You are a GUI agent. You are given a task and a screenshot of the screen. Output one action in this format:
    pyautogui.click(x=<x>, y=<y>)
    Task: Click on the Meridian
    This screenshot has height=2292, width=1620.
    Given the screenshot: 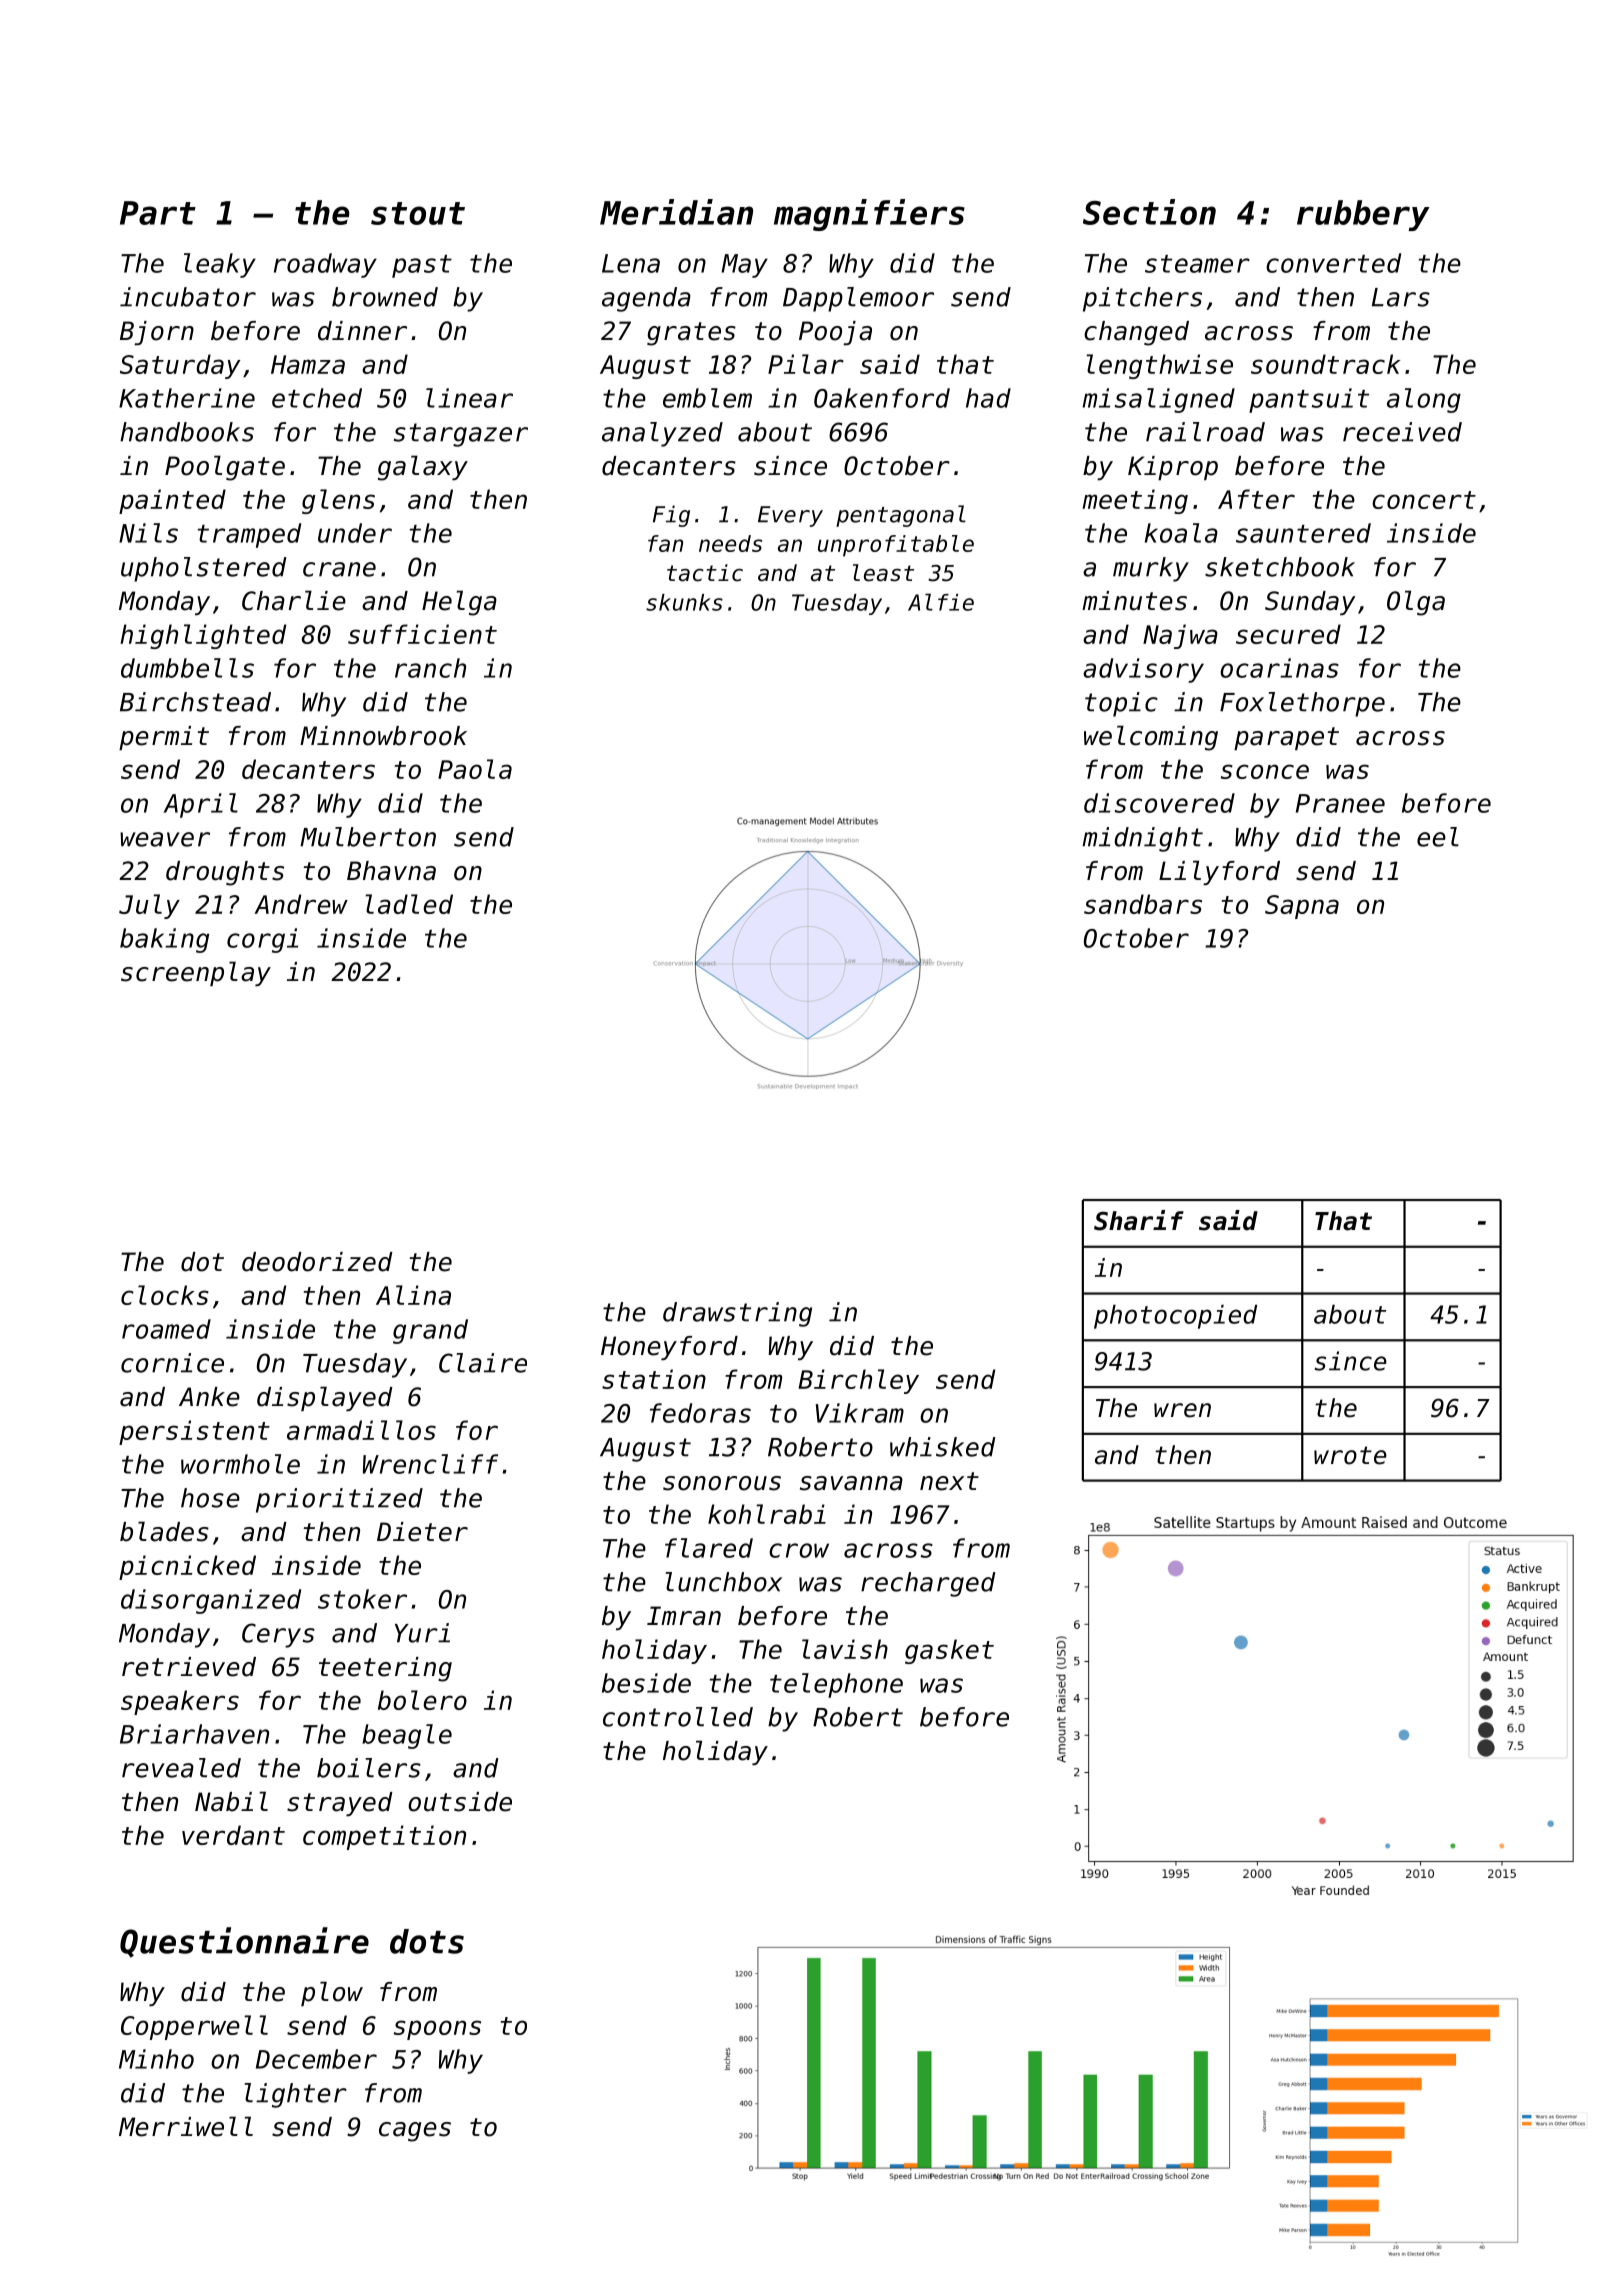 What is the action you would take?
    pyautogui.click(x=676, y=212)
